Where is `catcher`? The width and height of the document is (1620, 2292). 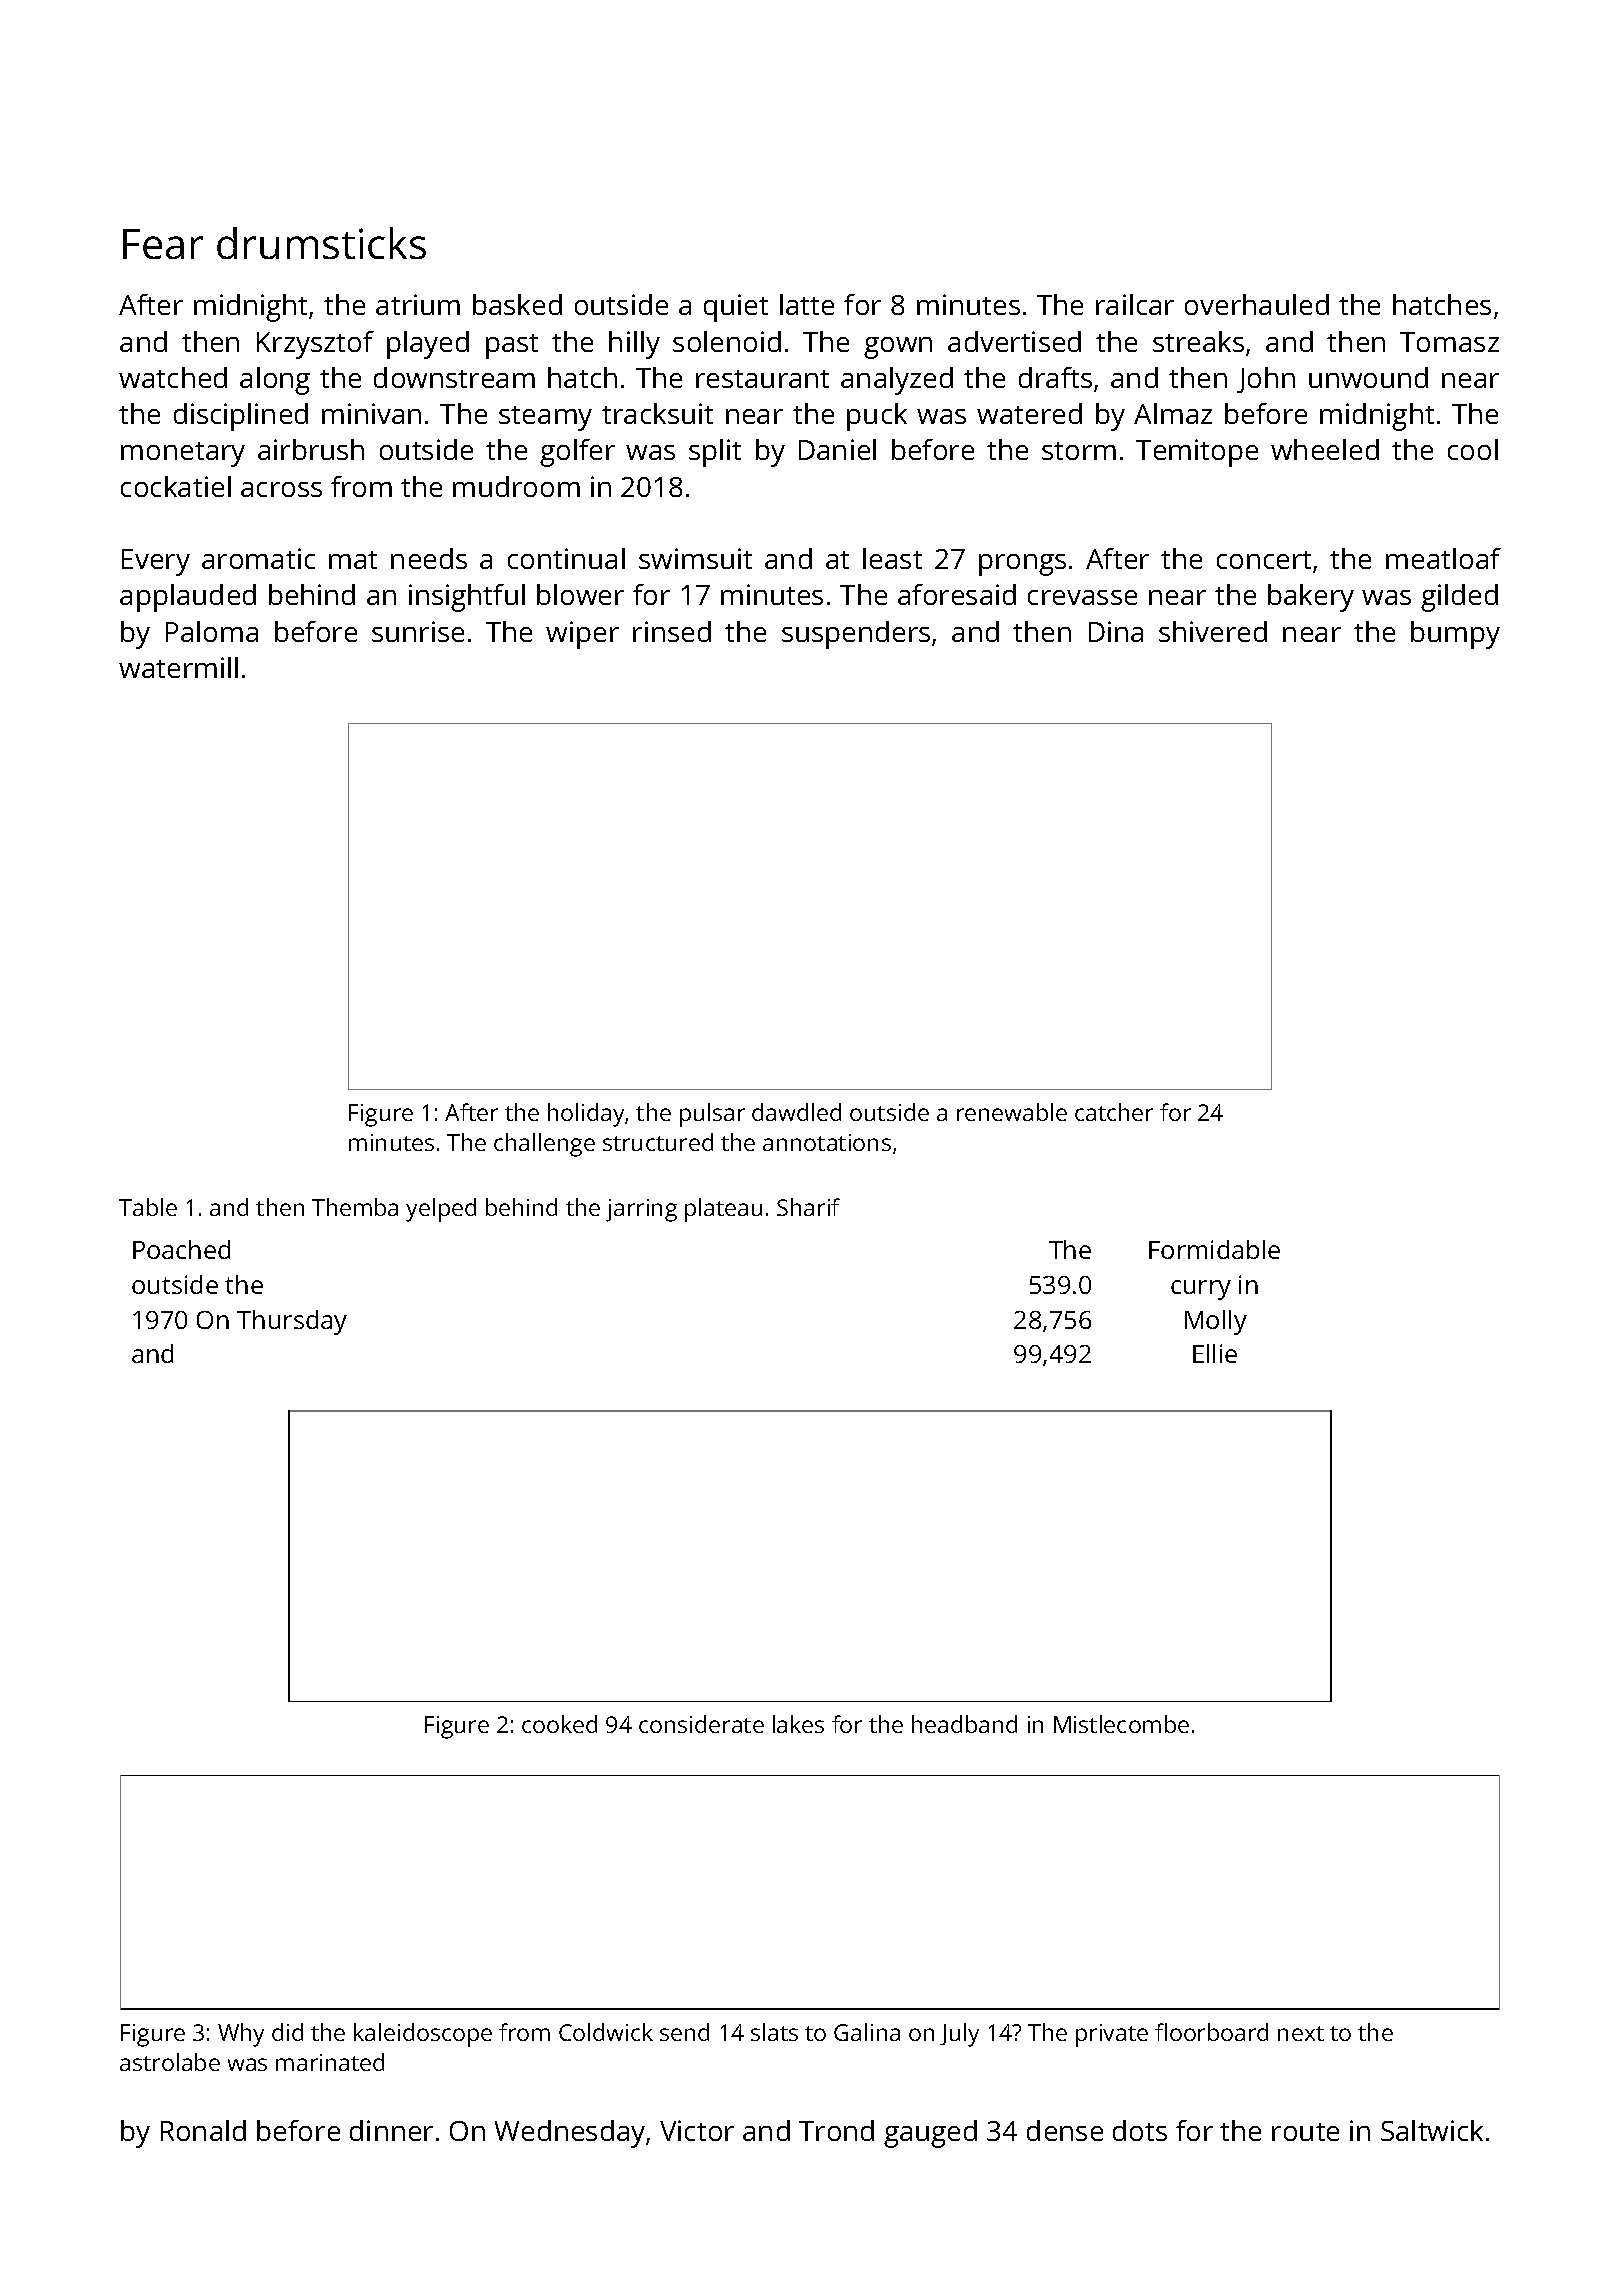 catcher is located at coordinates (1114, 1112).
